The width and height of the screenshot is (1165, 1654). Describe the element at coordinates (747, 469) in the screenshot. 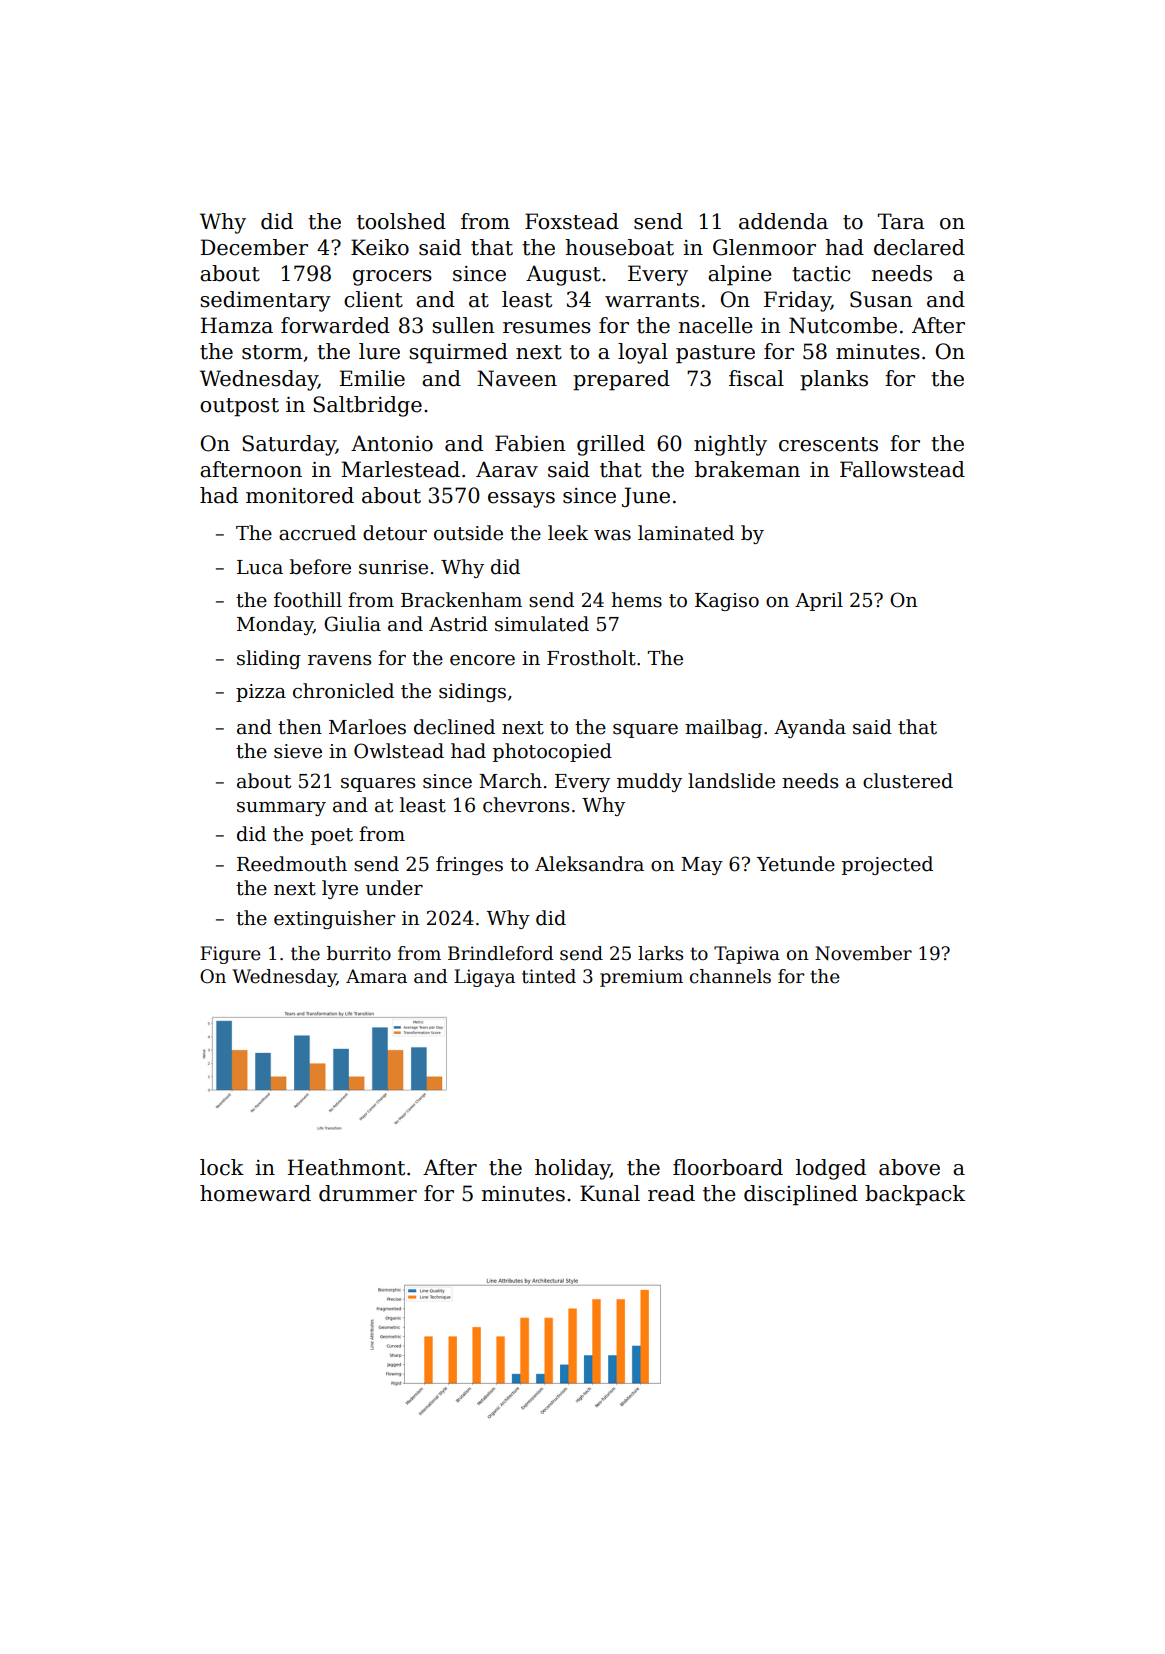

I see `brakeman` at that location.
